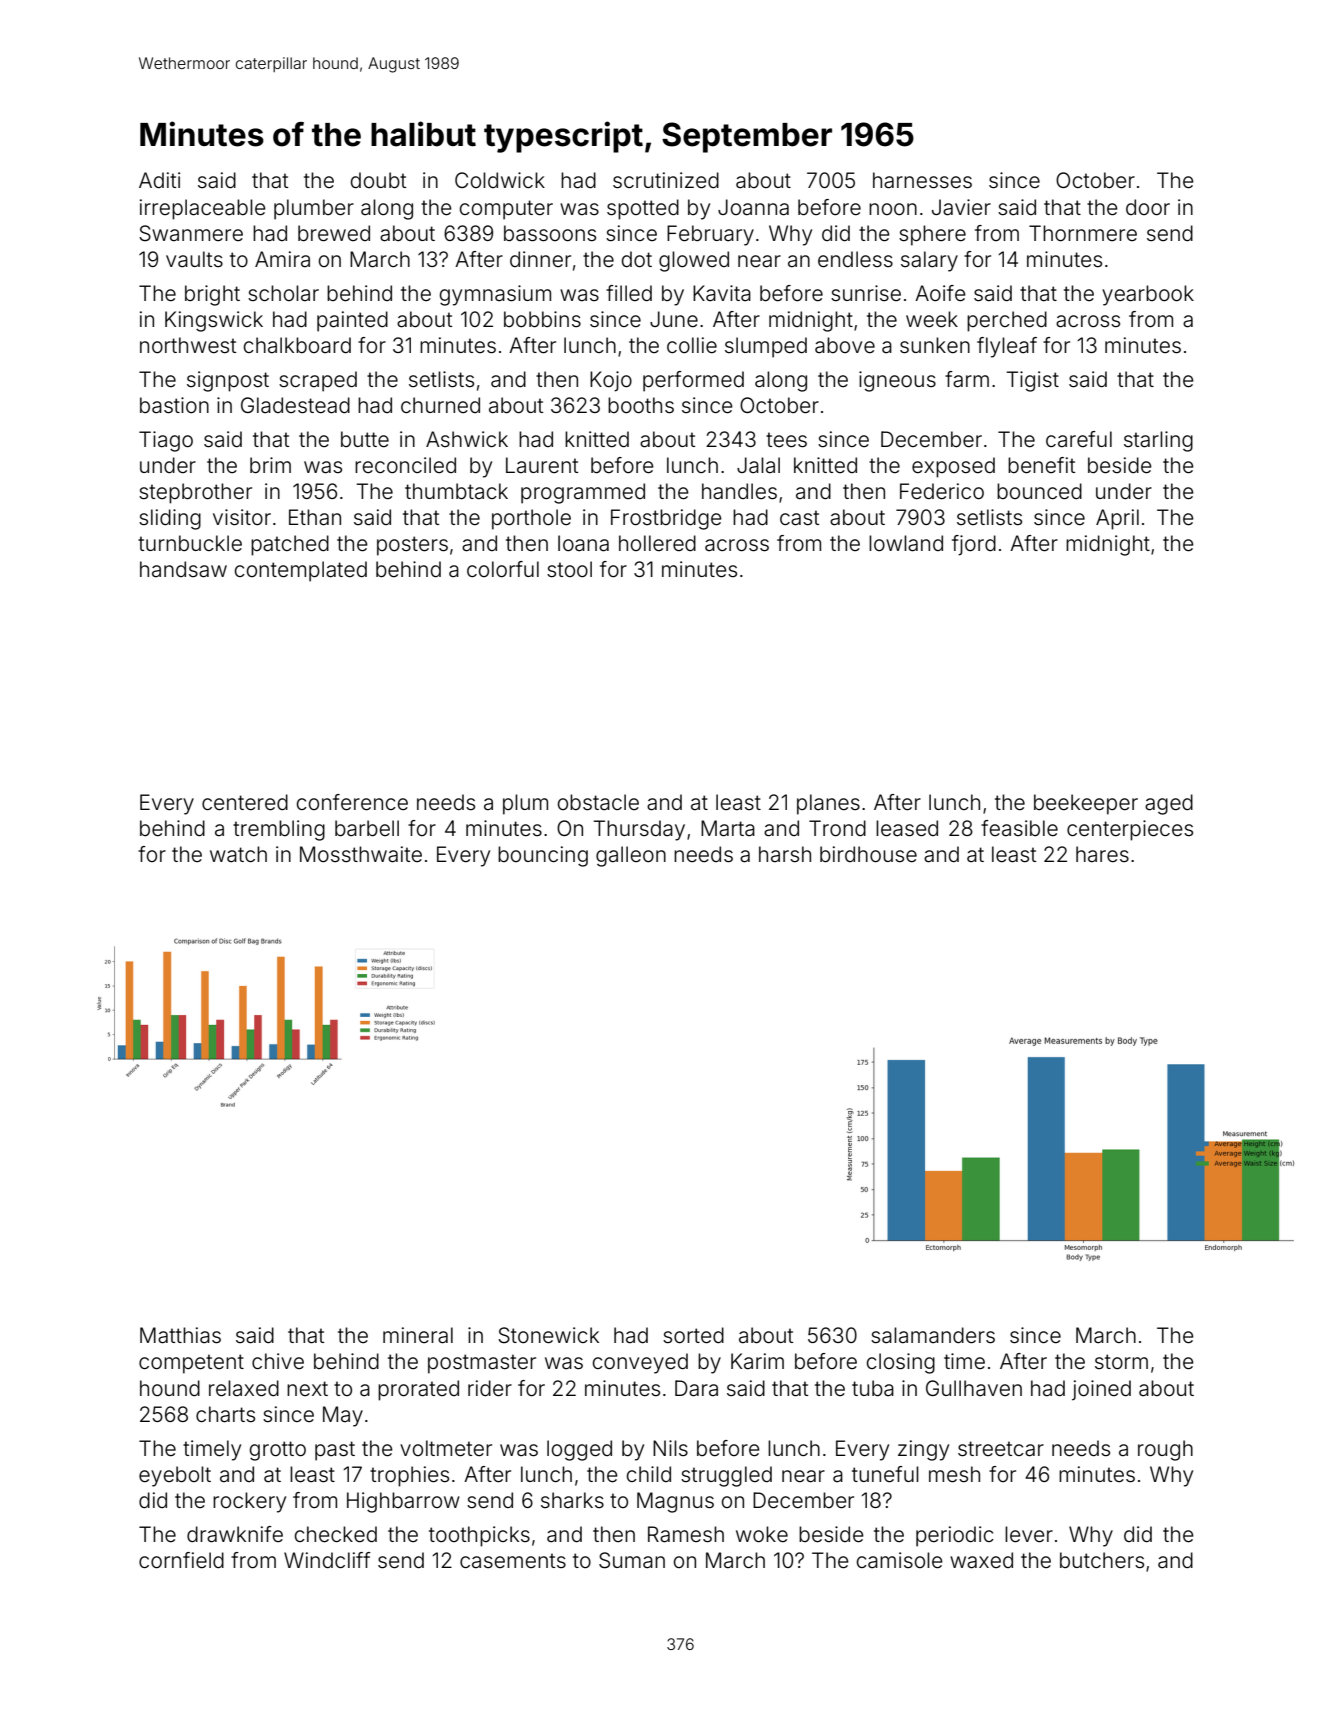  Describe the element at coordinates (631, 856) in the screenshot. I see `galleon` at that location.
